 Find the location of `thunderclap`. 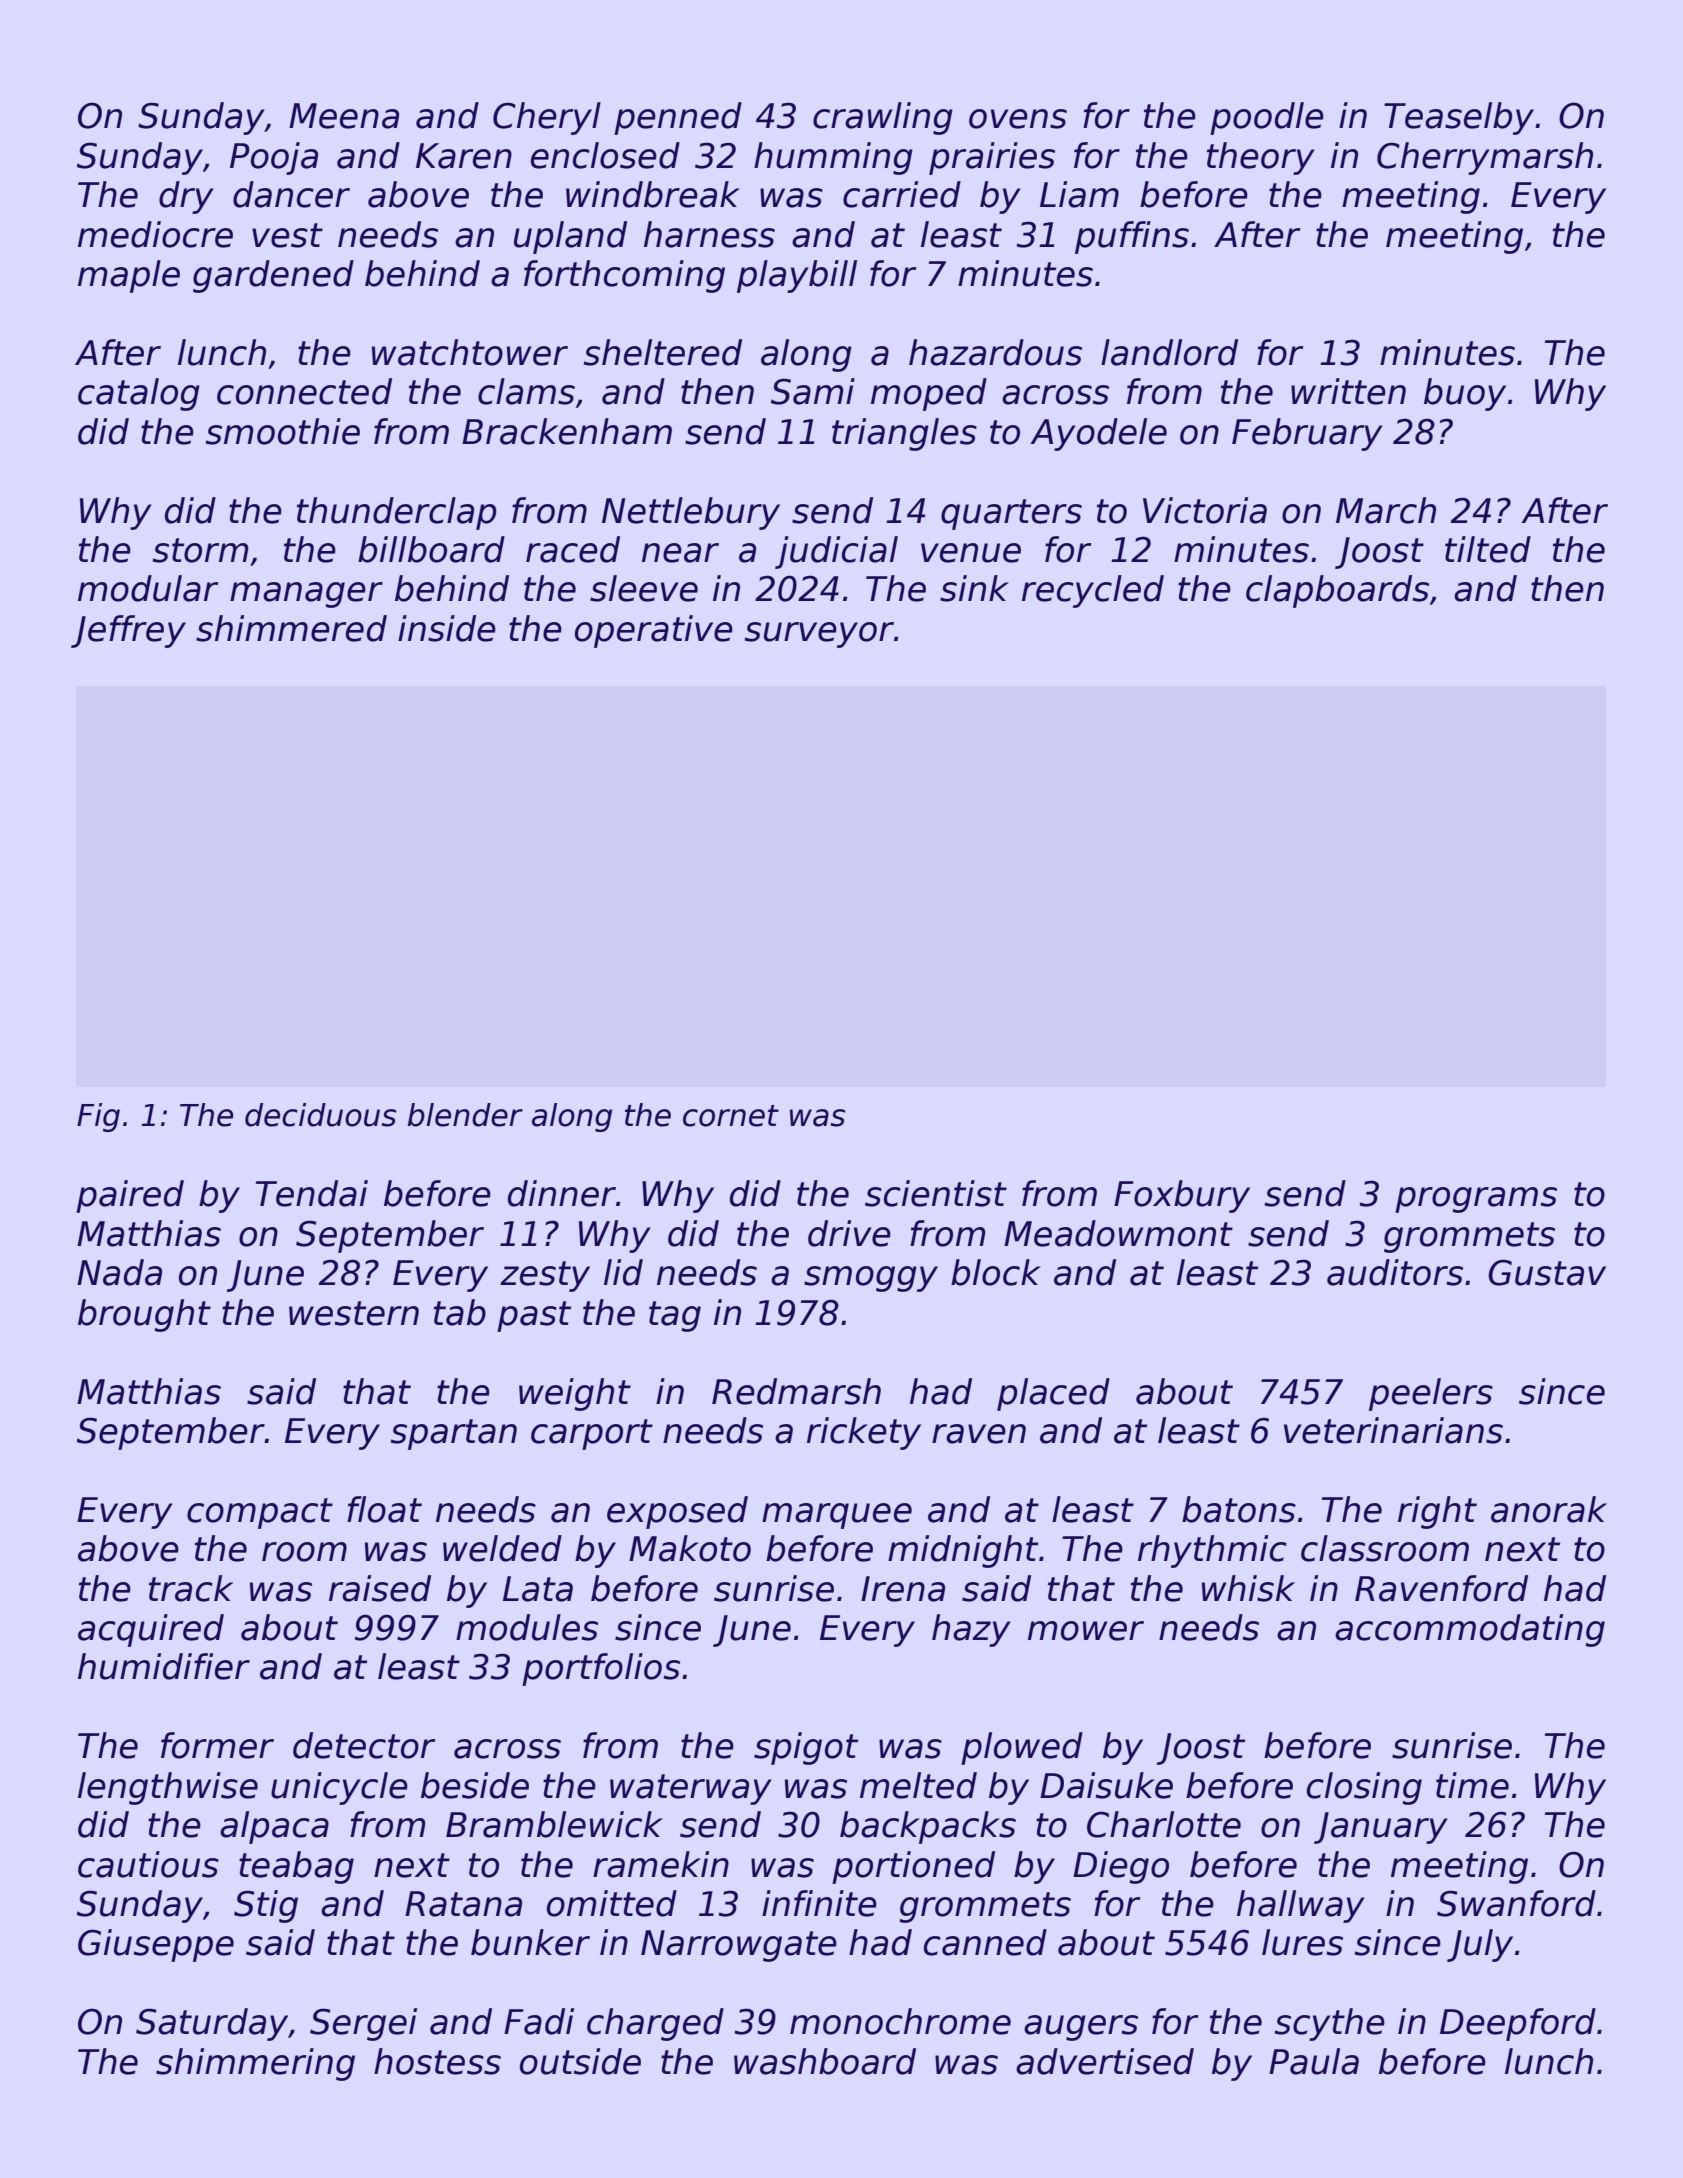

thunderclap is located at coordinates (397, 513).
